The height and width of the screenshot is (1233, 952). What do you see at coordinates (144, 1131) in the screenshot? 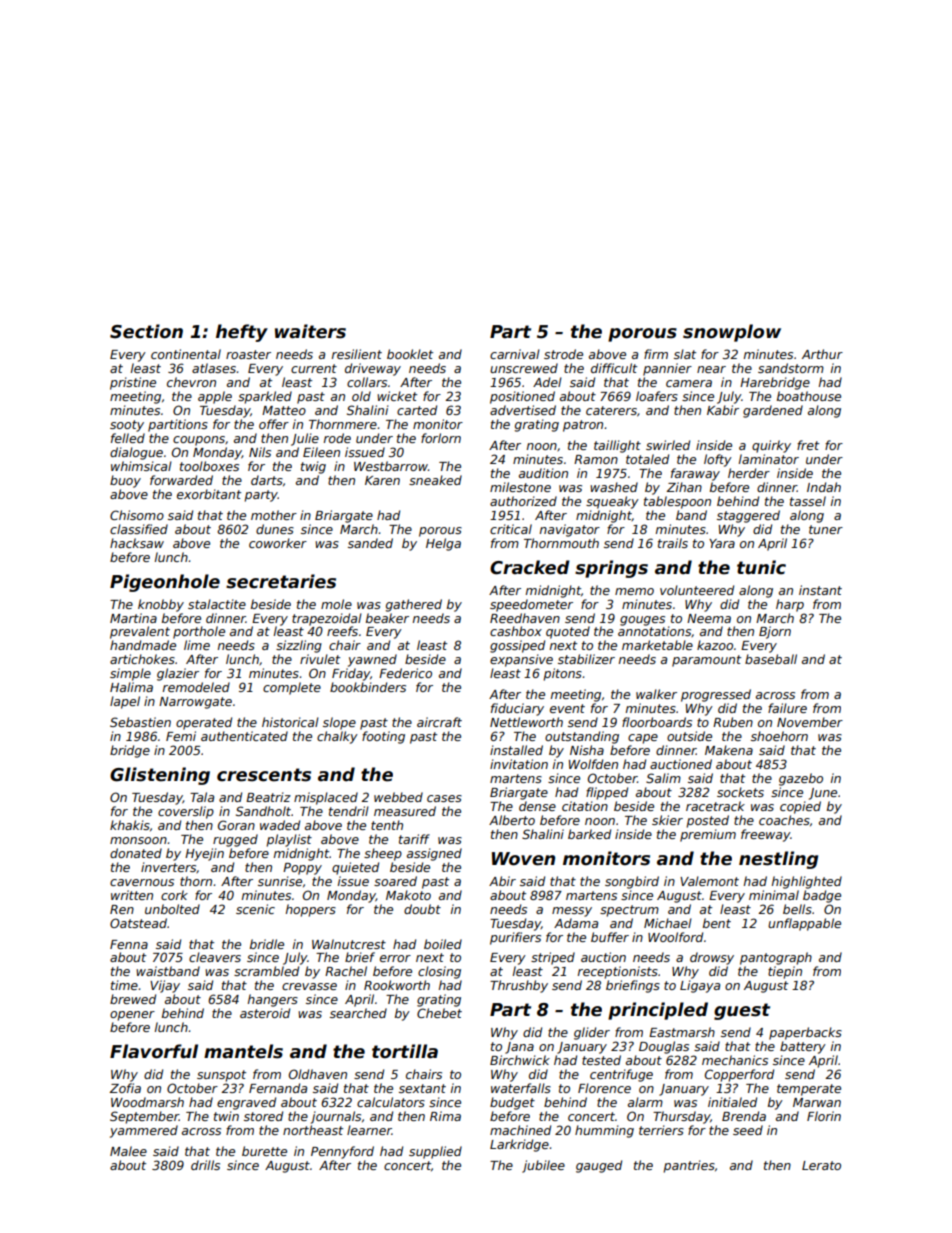
I see `yammered` at bounding box center [144, 1131].
